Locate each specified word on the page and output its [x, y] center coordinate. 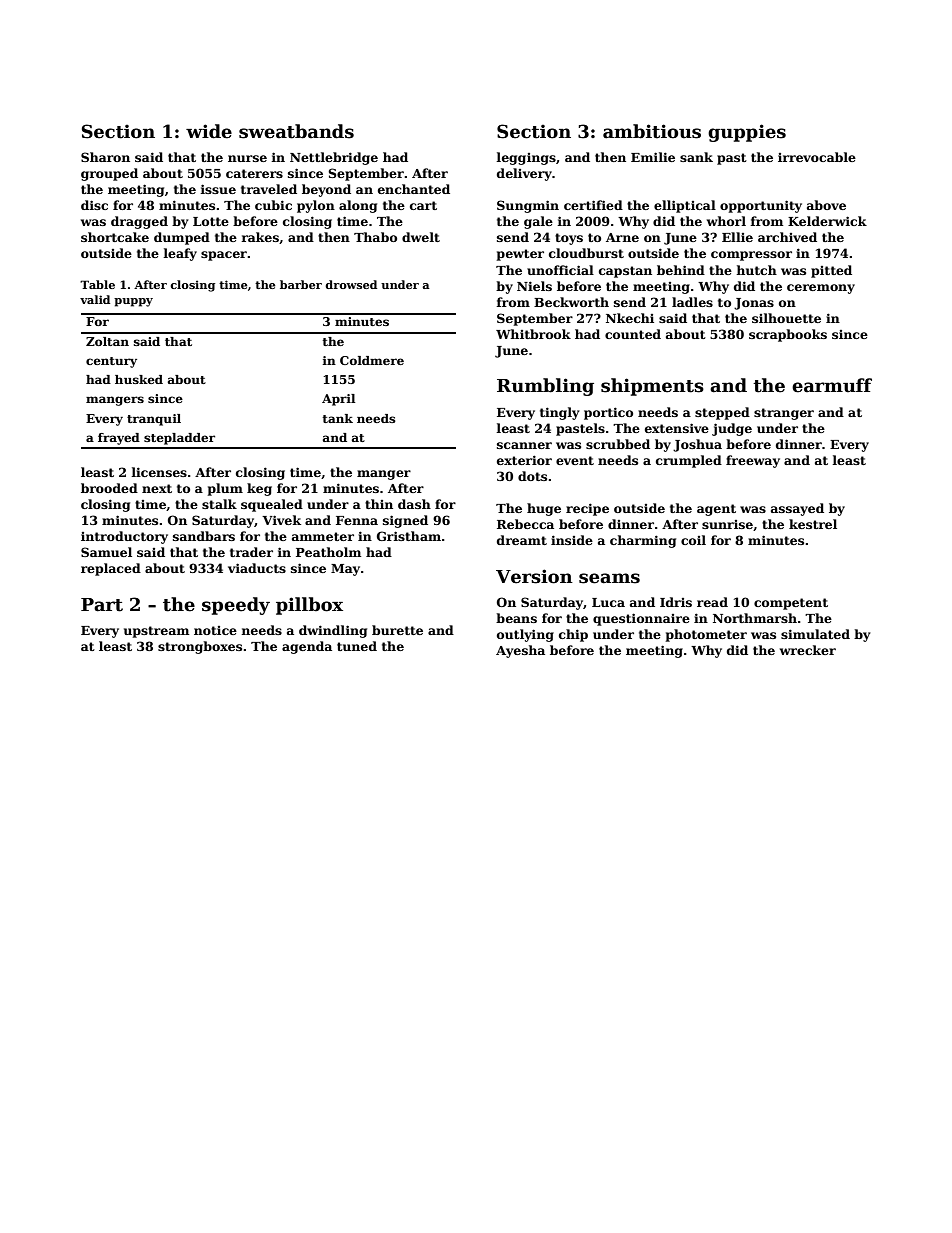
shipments [652, 387]
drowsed [351, 284]
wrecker [808, 650]
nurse [247, 158]
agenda [307, 647]
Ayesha [520, 651]
